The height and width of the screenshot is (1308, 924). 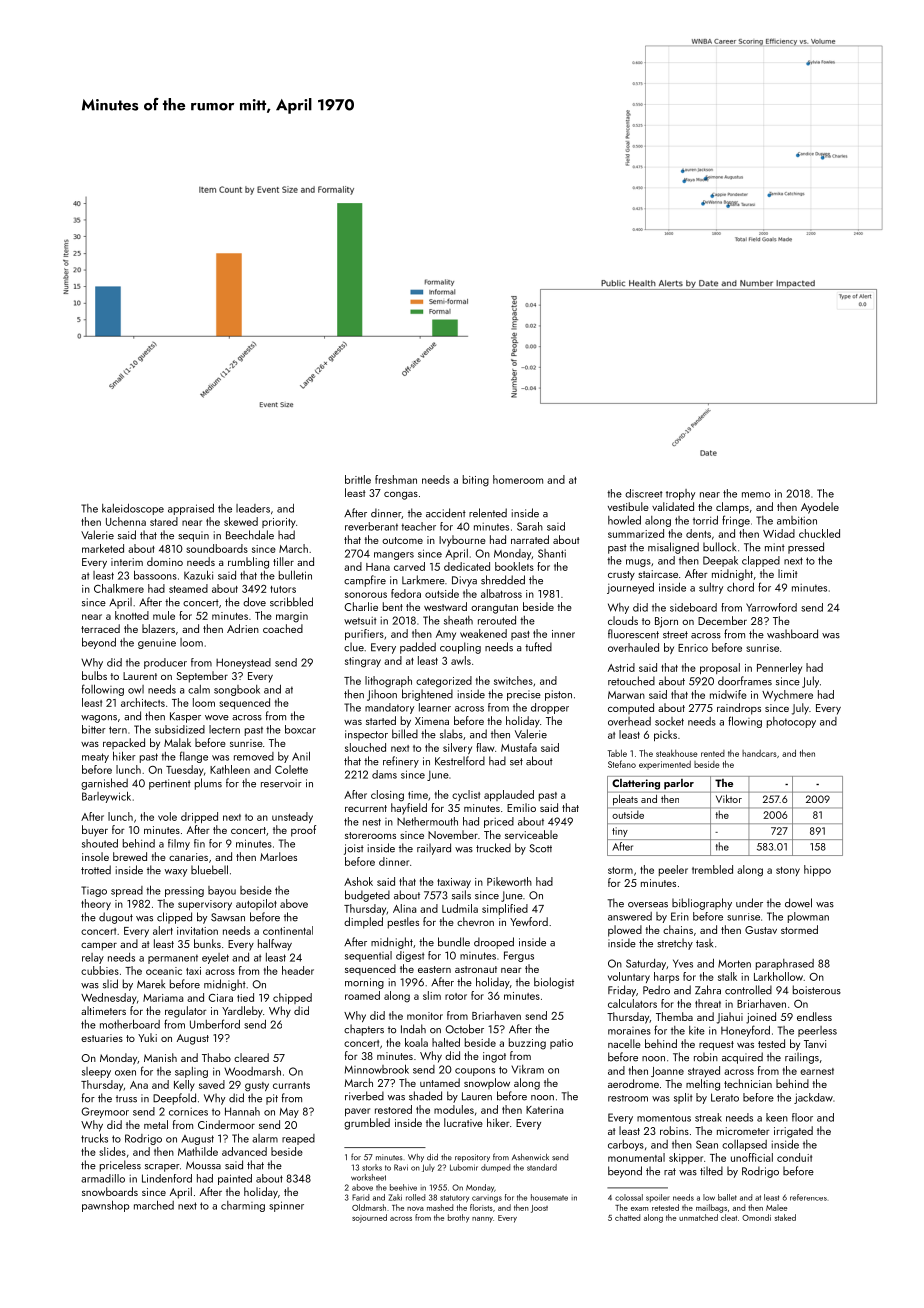 I want to click on Kazuki, so click(x=198, y=575).
